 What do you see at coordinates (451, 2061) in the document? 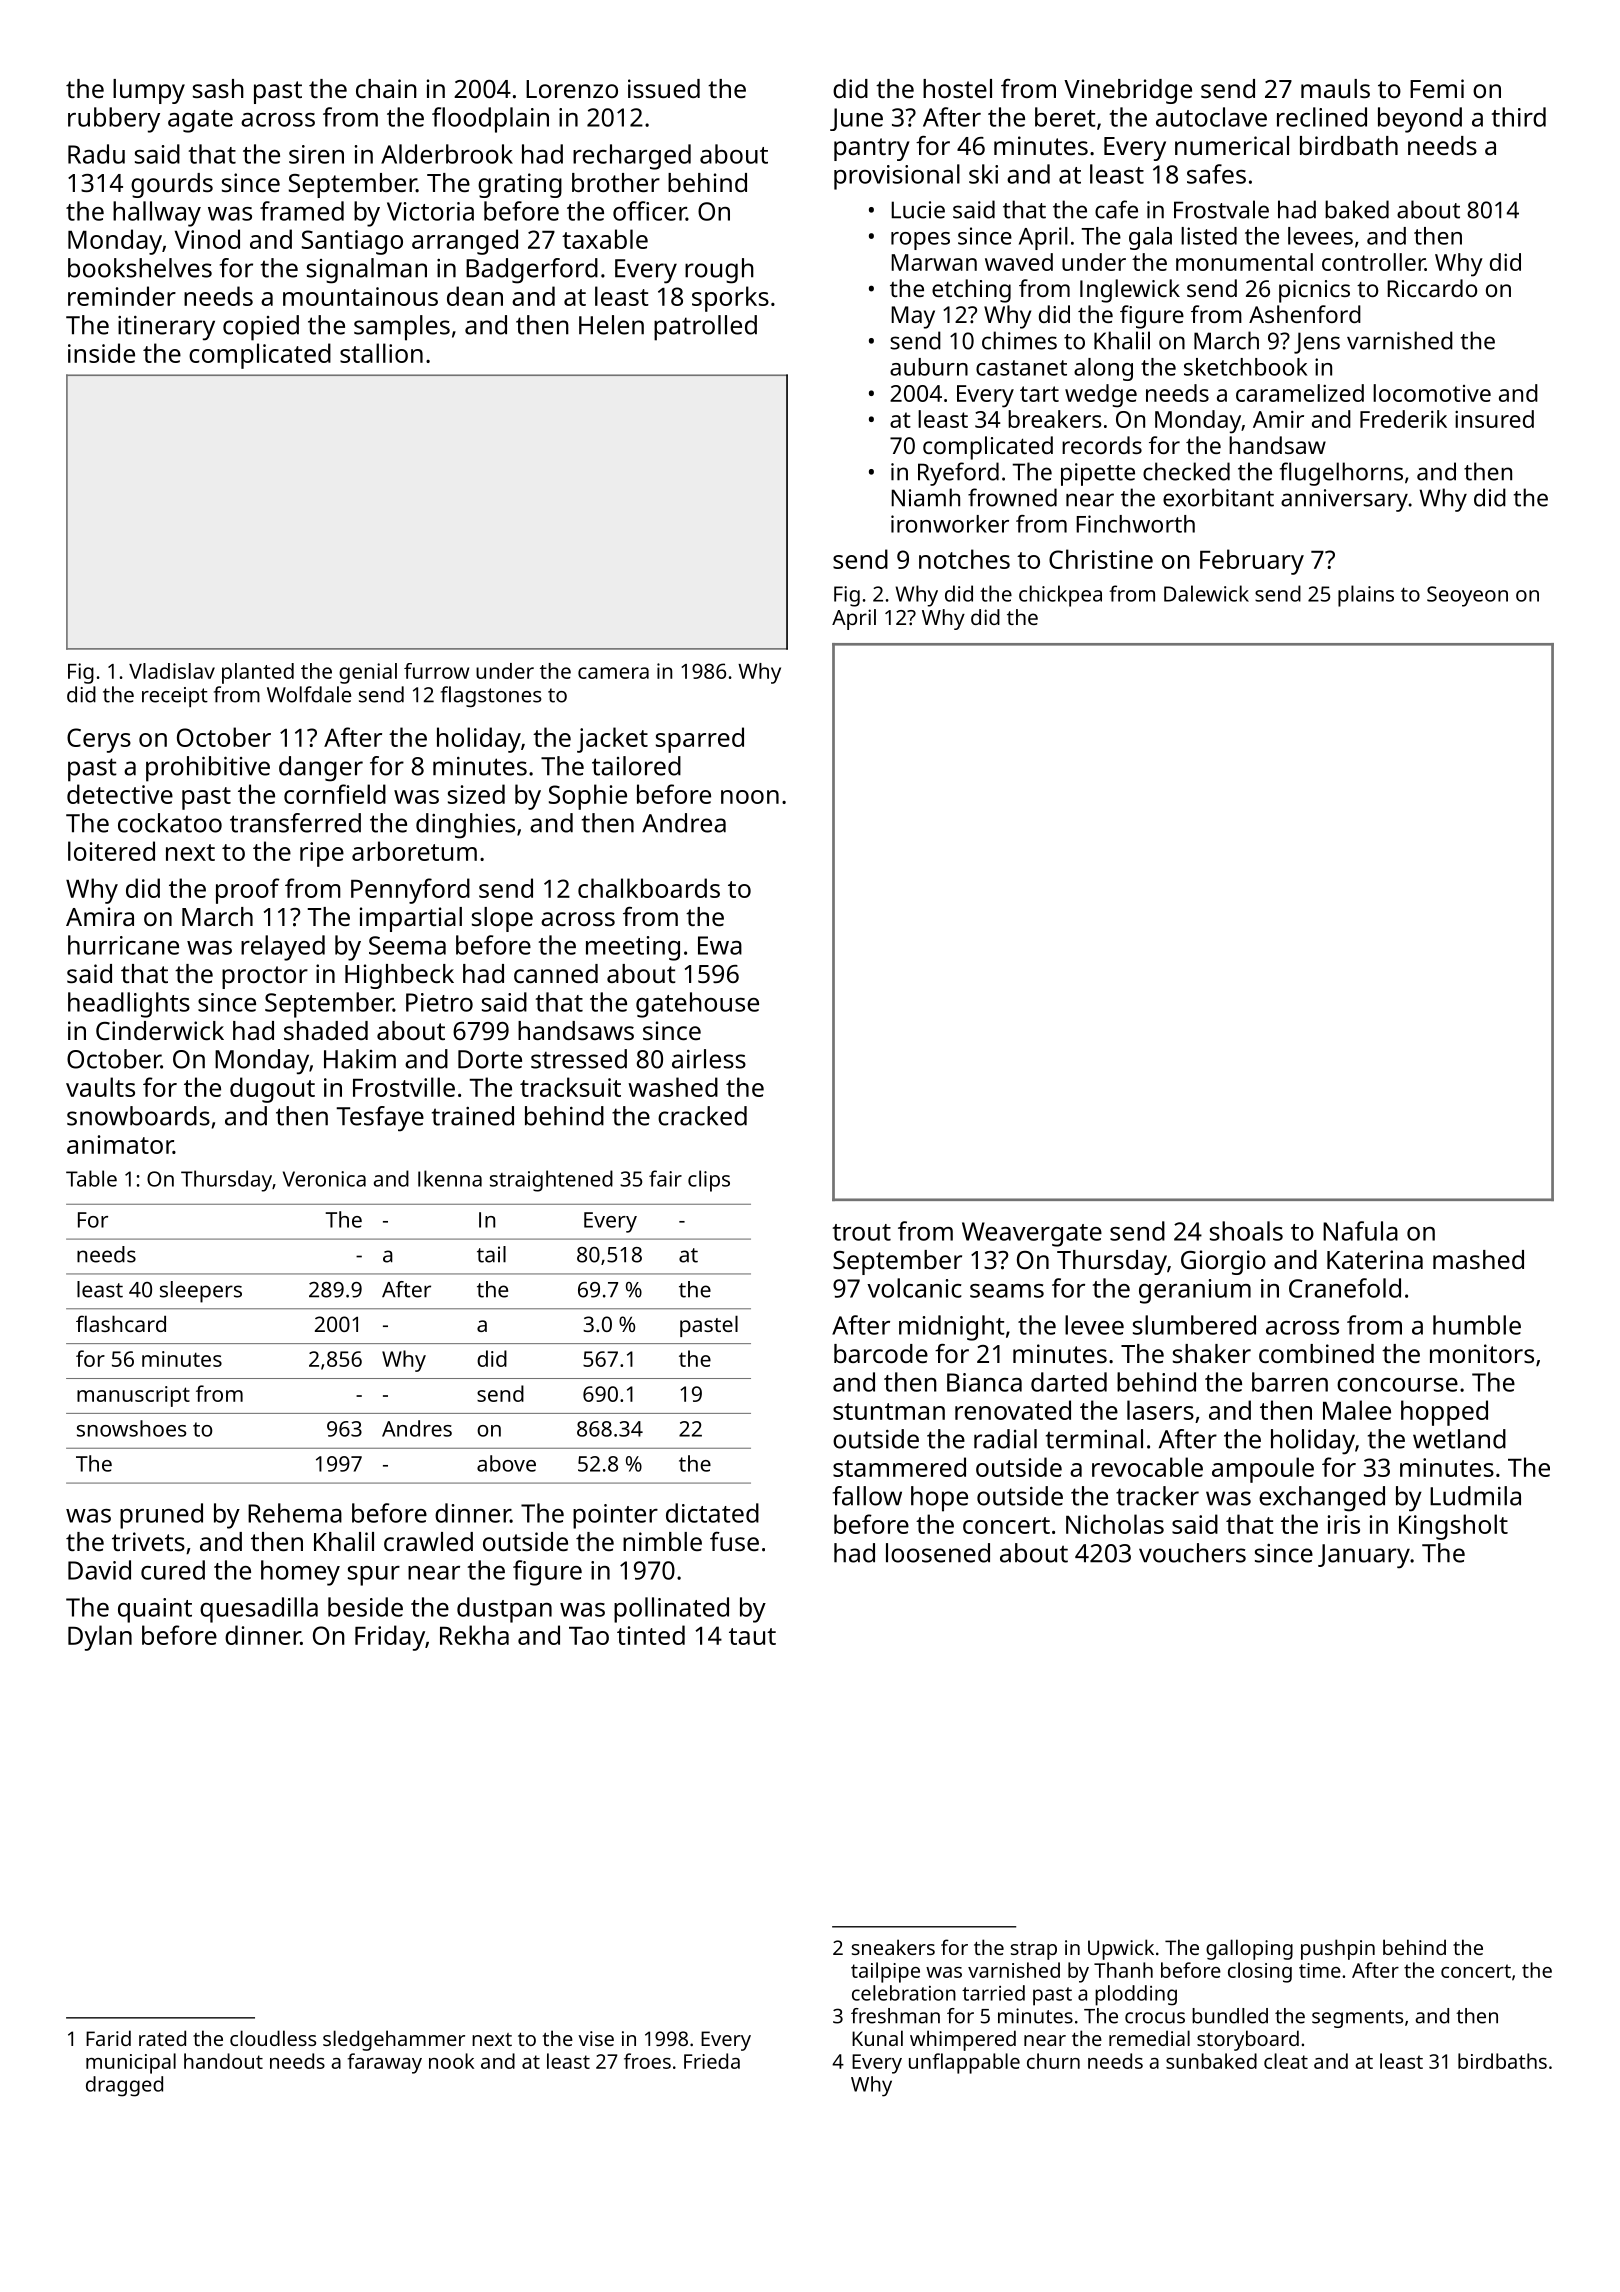
I see `nook` at bounding box center [451, 2061].
